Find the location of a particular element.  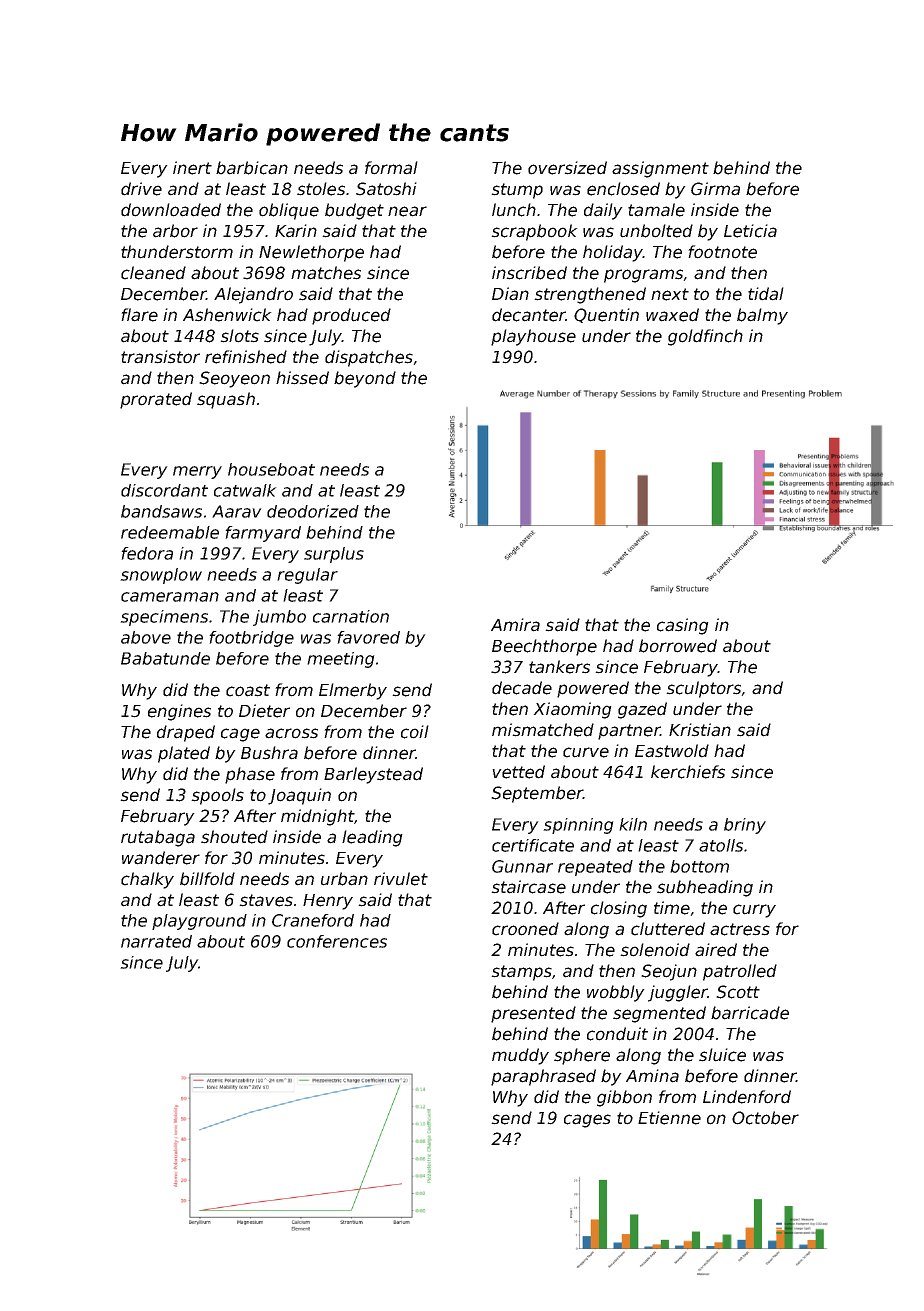

conferences is located at coordinates (337, 941).
